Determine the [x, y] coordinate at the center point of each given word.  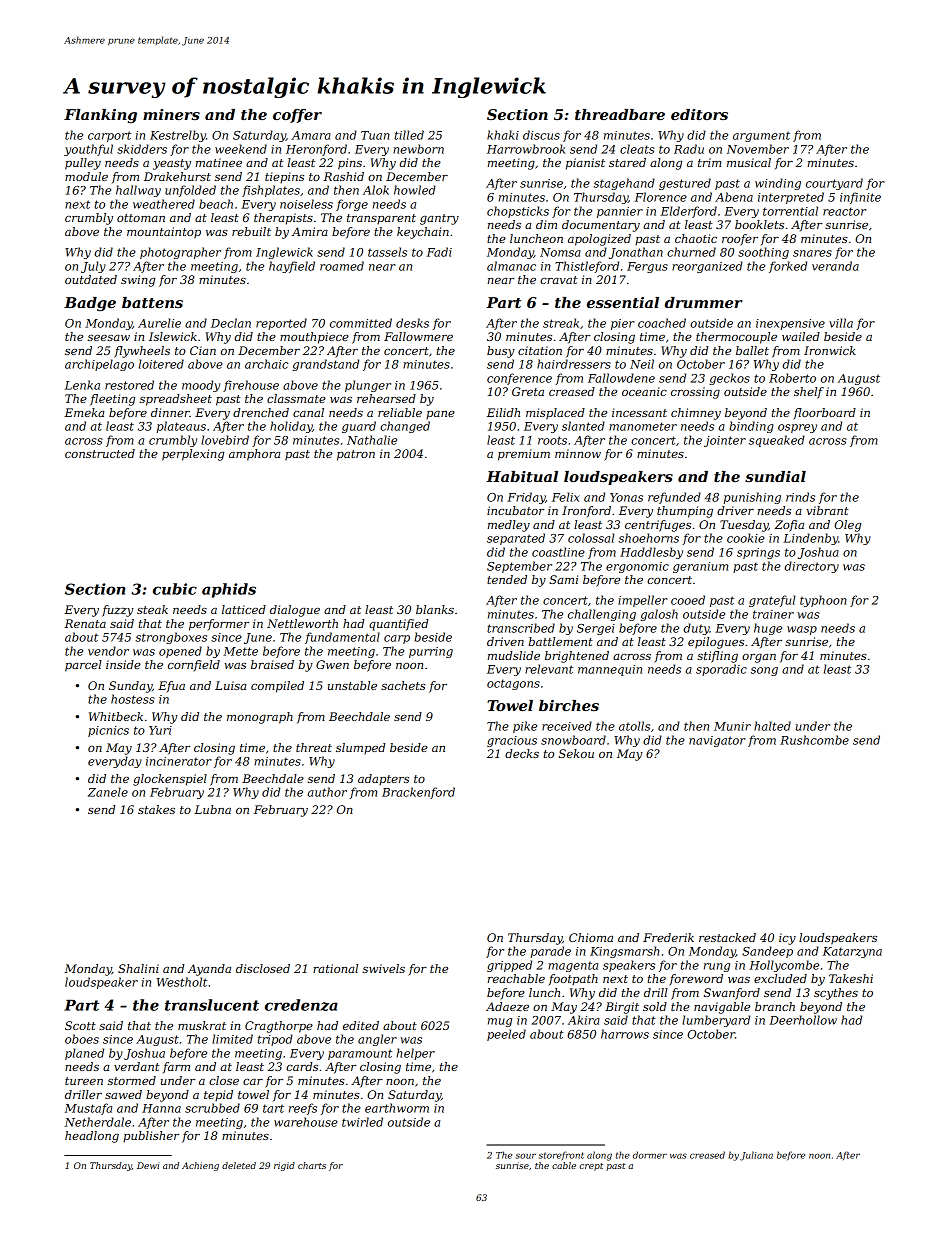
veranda [835, 266]
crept [591, 1167]
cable [564, 1165]
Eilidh [503, 412]
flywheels [142, 352]
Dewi [148, 1165]
